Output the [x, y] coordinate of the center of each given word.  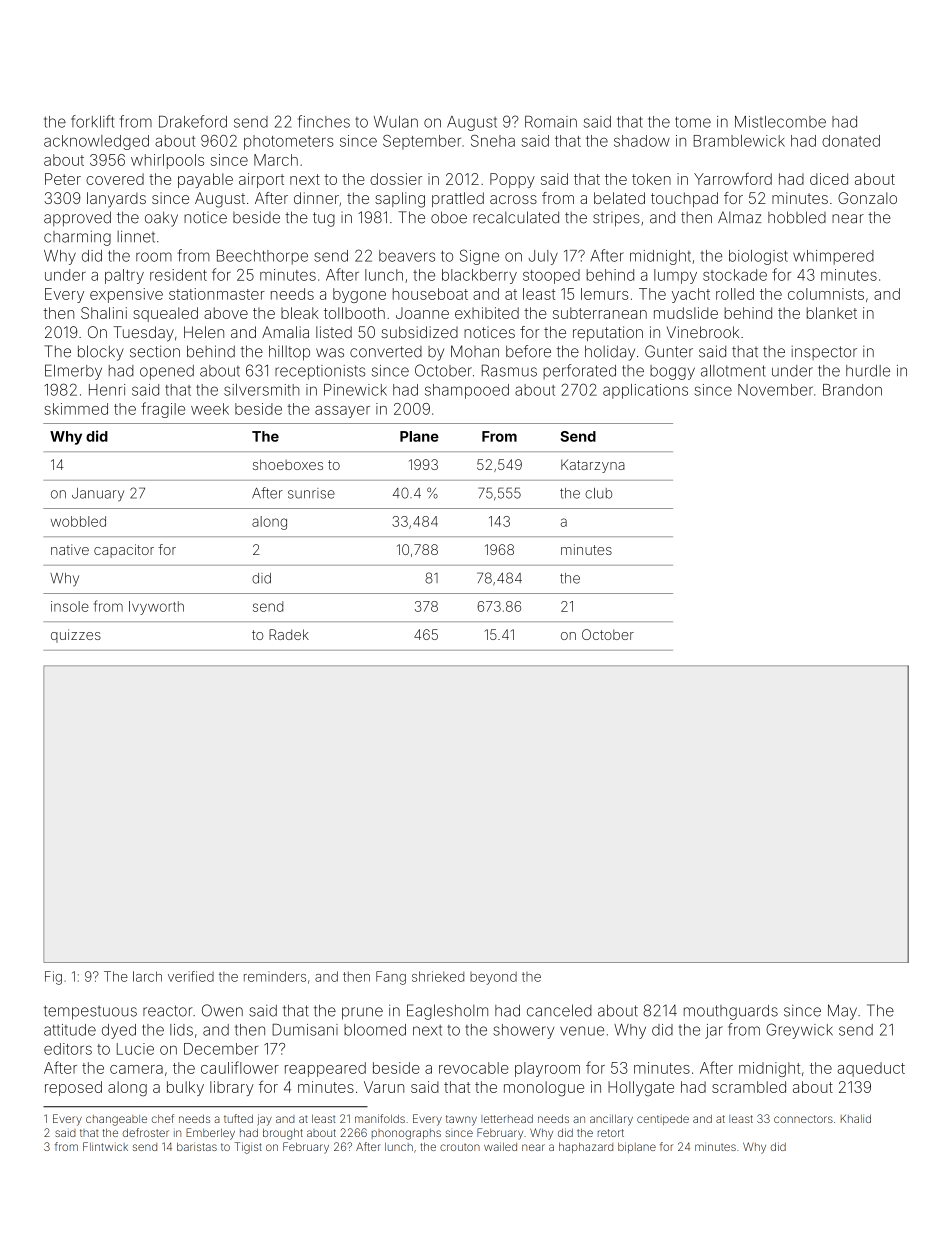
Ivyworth [156, 608]
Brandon [852, 390]
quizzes [76, 636]
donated [851, 141]
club [598, 493]
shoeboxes [288, 464]
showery [523, 1031]
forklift [92, 121]
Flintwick [105, 1146]
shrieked [438, 976]
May [842, 1012]
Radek [289, 634]
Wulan [396, 122]
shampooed [467, 391]
